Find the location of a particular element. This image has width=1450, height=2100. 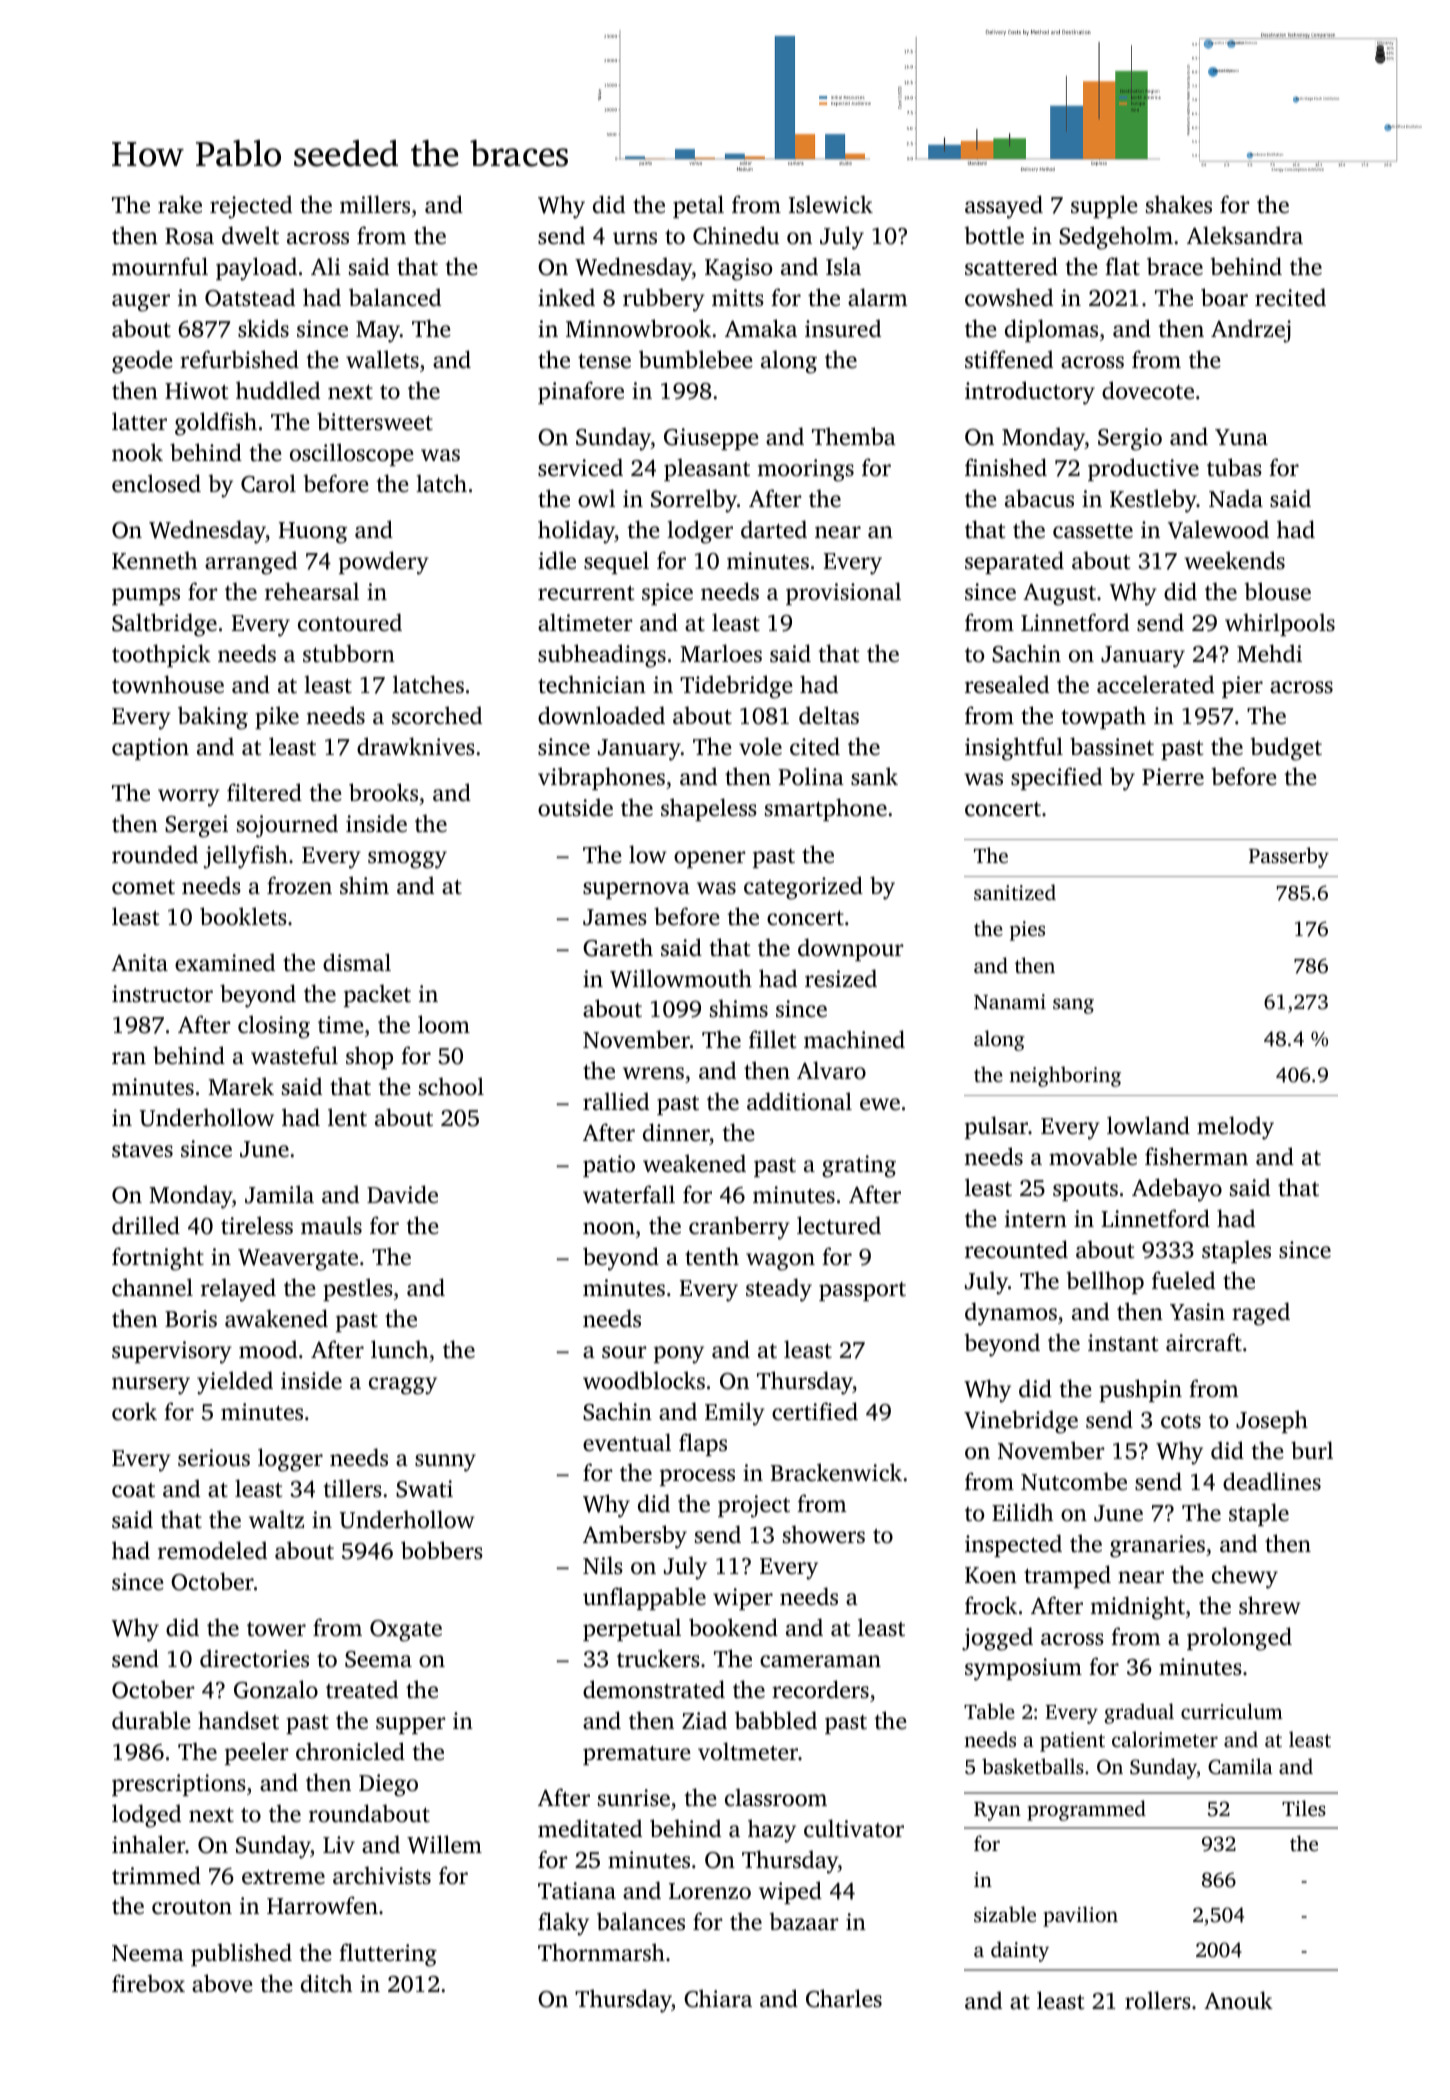

relayed is located at coordinates (238, 1290).
